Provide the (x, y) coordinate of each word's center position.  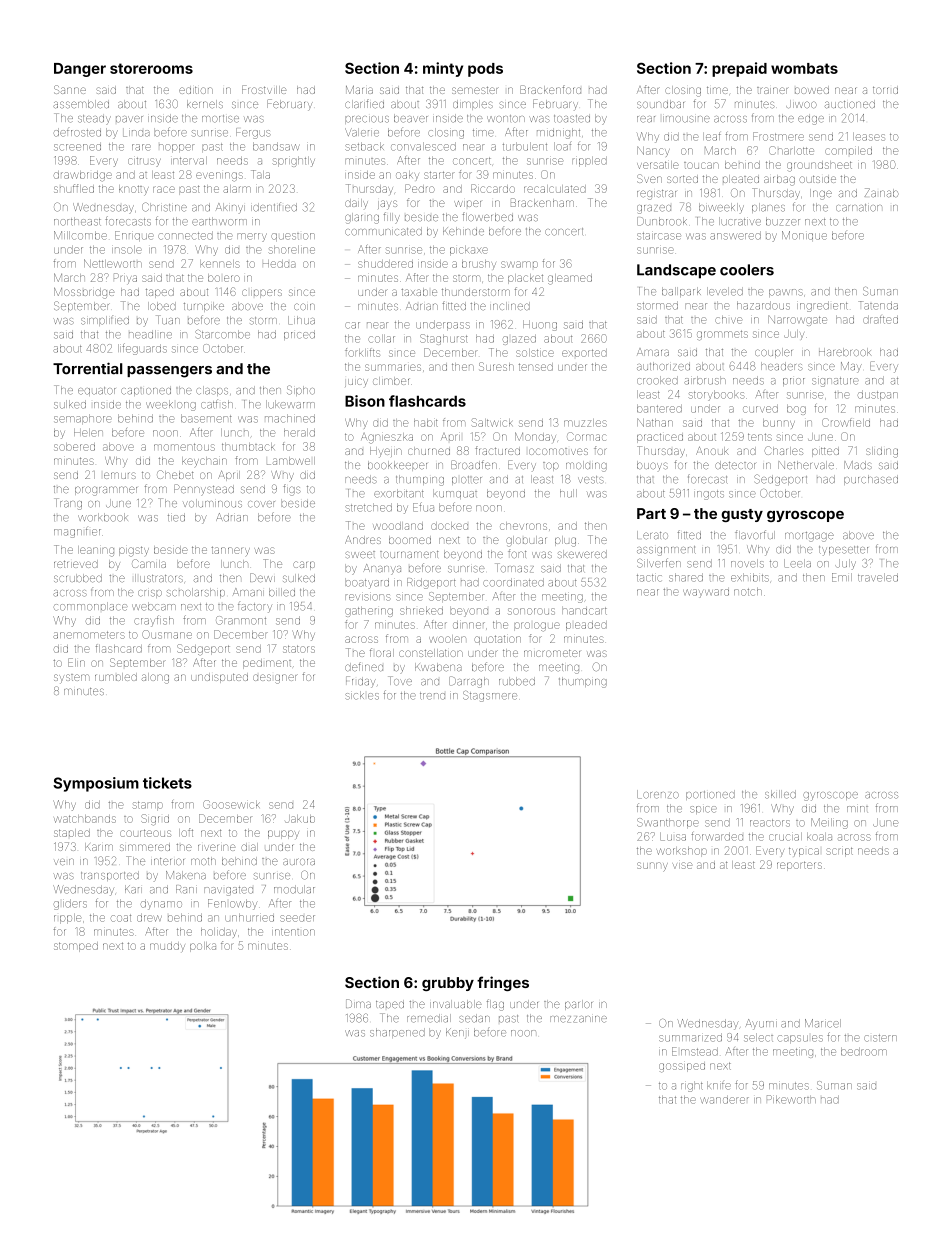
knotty (134, 190)
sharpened (397, 1033)
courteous (145, 833)
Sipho (301, 390)
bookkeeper (397, 466)
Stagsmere (490, 696)
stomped (76, 947)
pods (485, 70)
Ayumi (761, 1024)
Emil (842, 577)
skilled (780, 794)
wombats (804, 68)
